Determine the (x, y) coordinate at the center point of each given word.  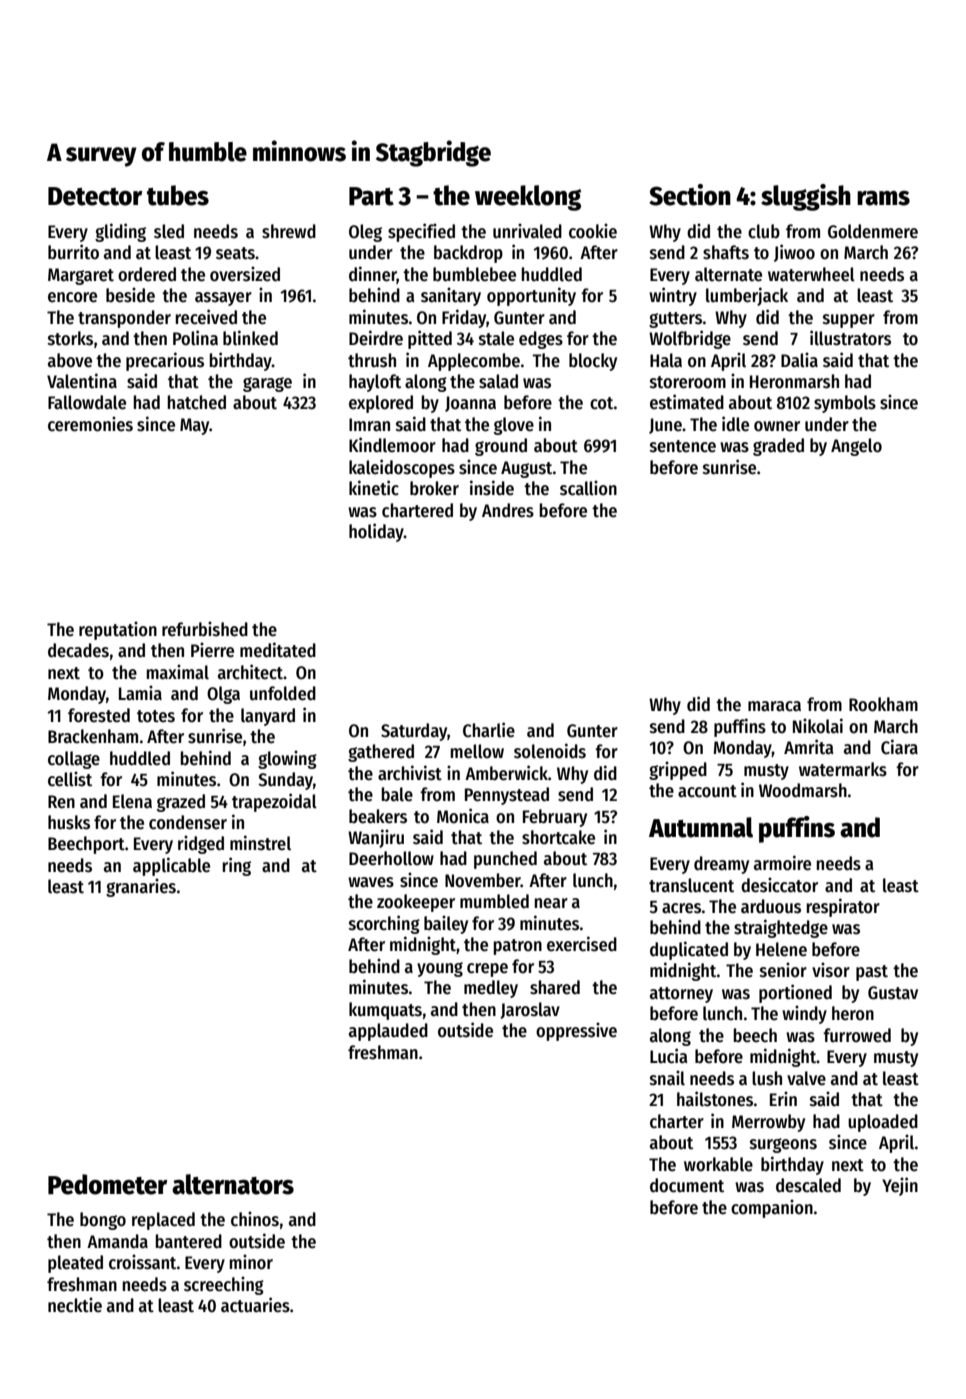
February (555, 818)
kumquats (385, 1011)
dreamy (721, 865)
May (195, 426)
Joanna (470, 404)
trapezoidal (274, 802)
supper (849, 321)
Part (371, 196)
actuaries (255, 1305)
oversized (245, 274)
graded (778, 447)
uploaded (883, 1123)
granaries (141, 887)
